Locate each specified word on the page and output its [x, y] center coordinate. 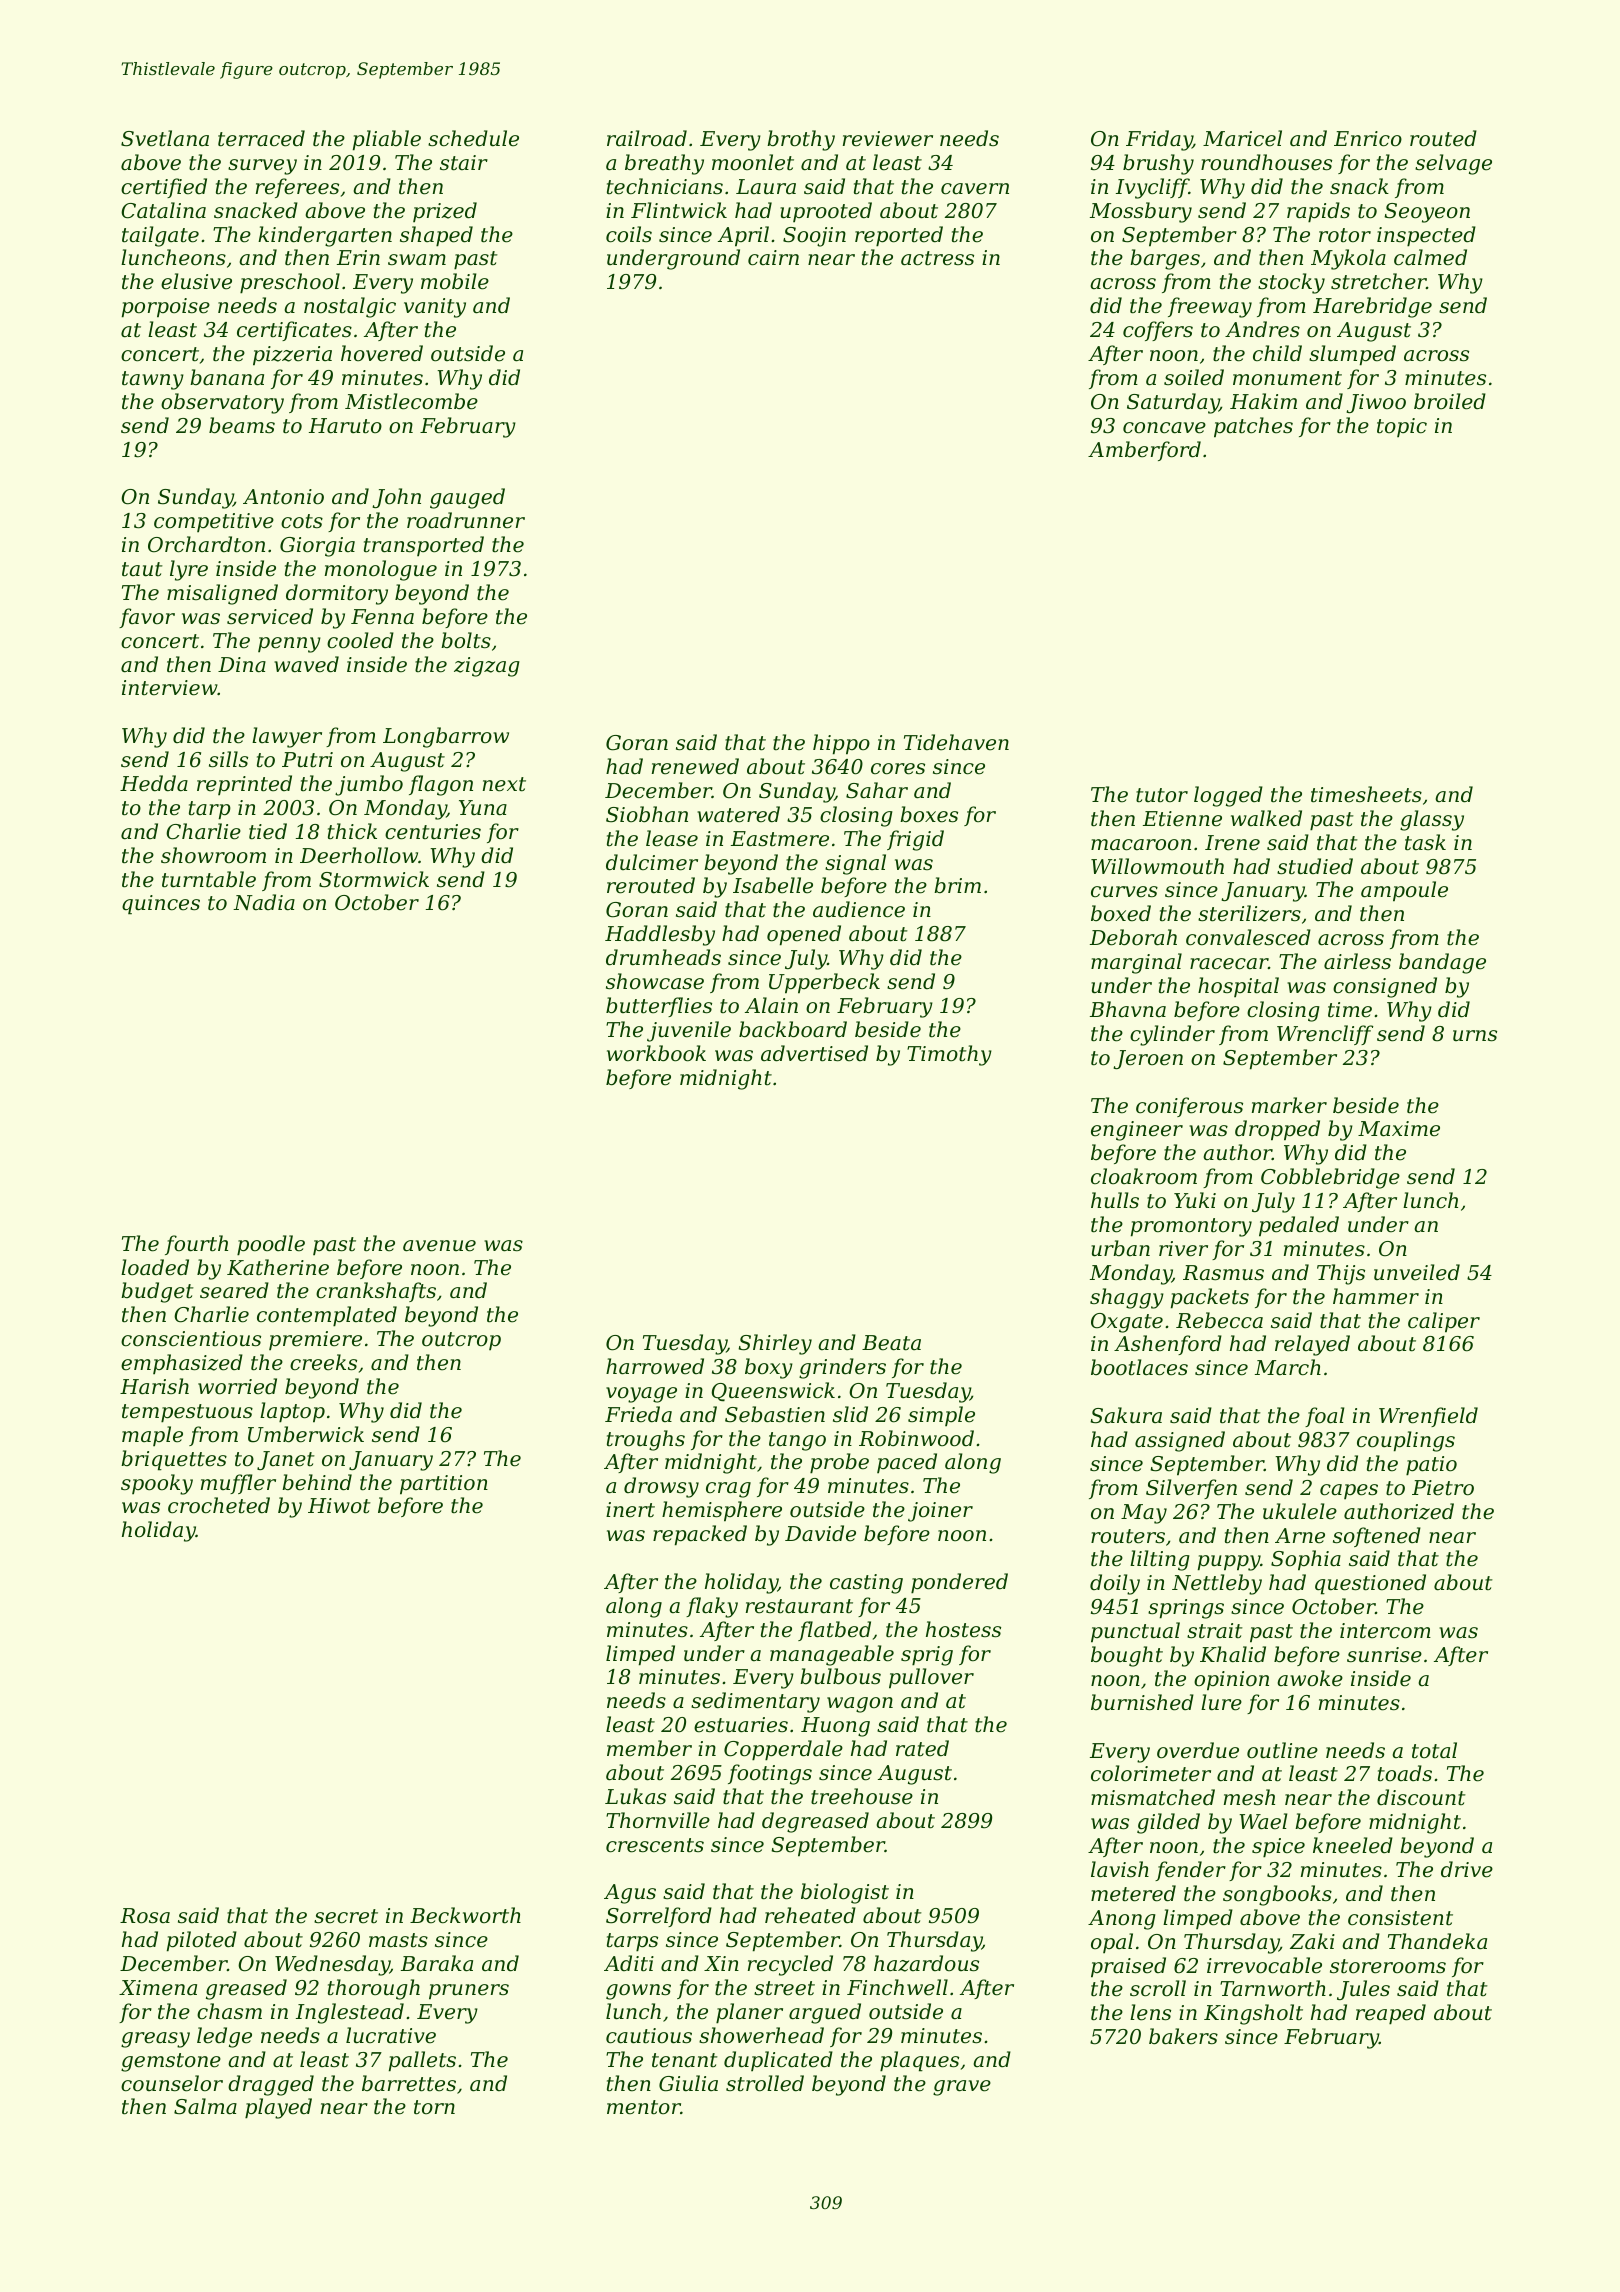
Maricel [1242, 138]
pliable [387, 140]
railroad [647, 138]
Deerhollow [359, 855]
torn [434, 2107]
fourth [196, 1245]
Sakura [1126, 1415]
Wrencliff [1325, 1035]
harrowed [655, 1366]
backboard [793, 1029]
